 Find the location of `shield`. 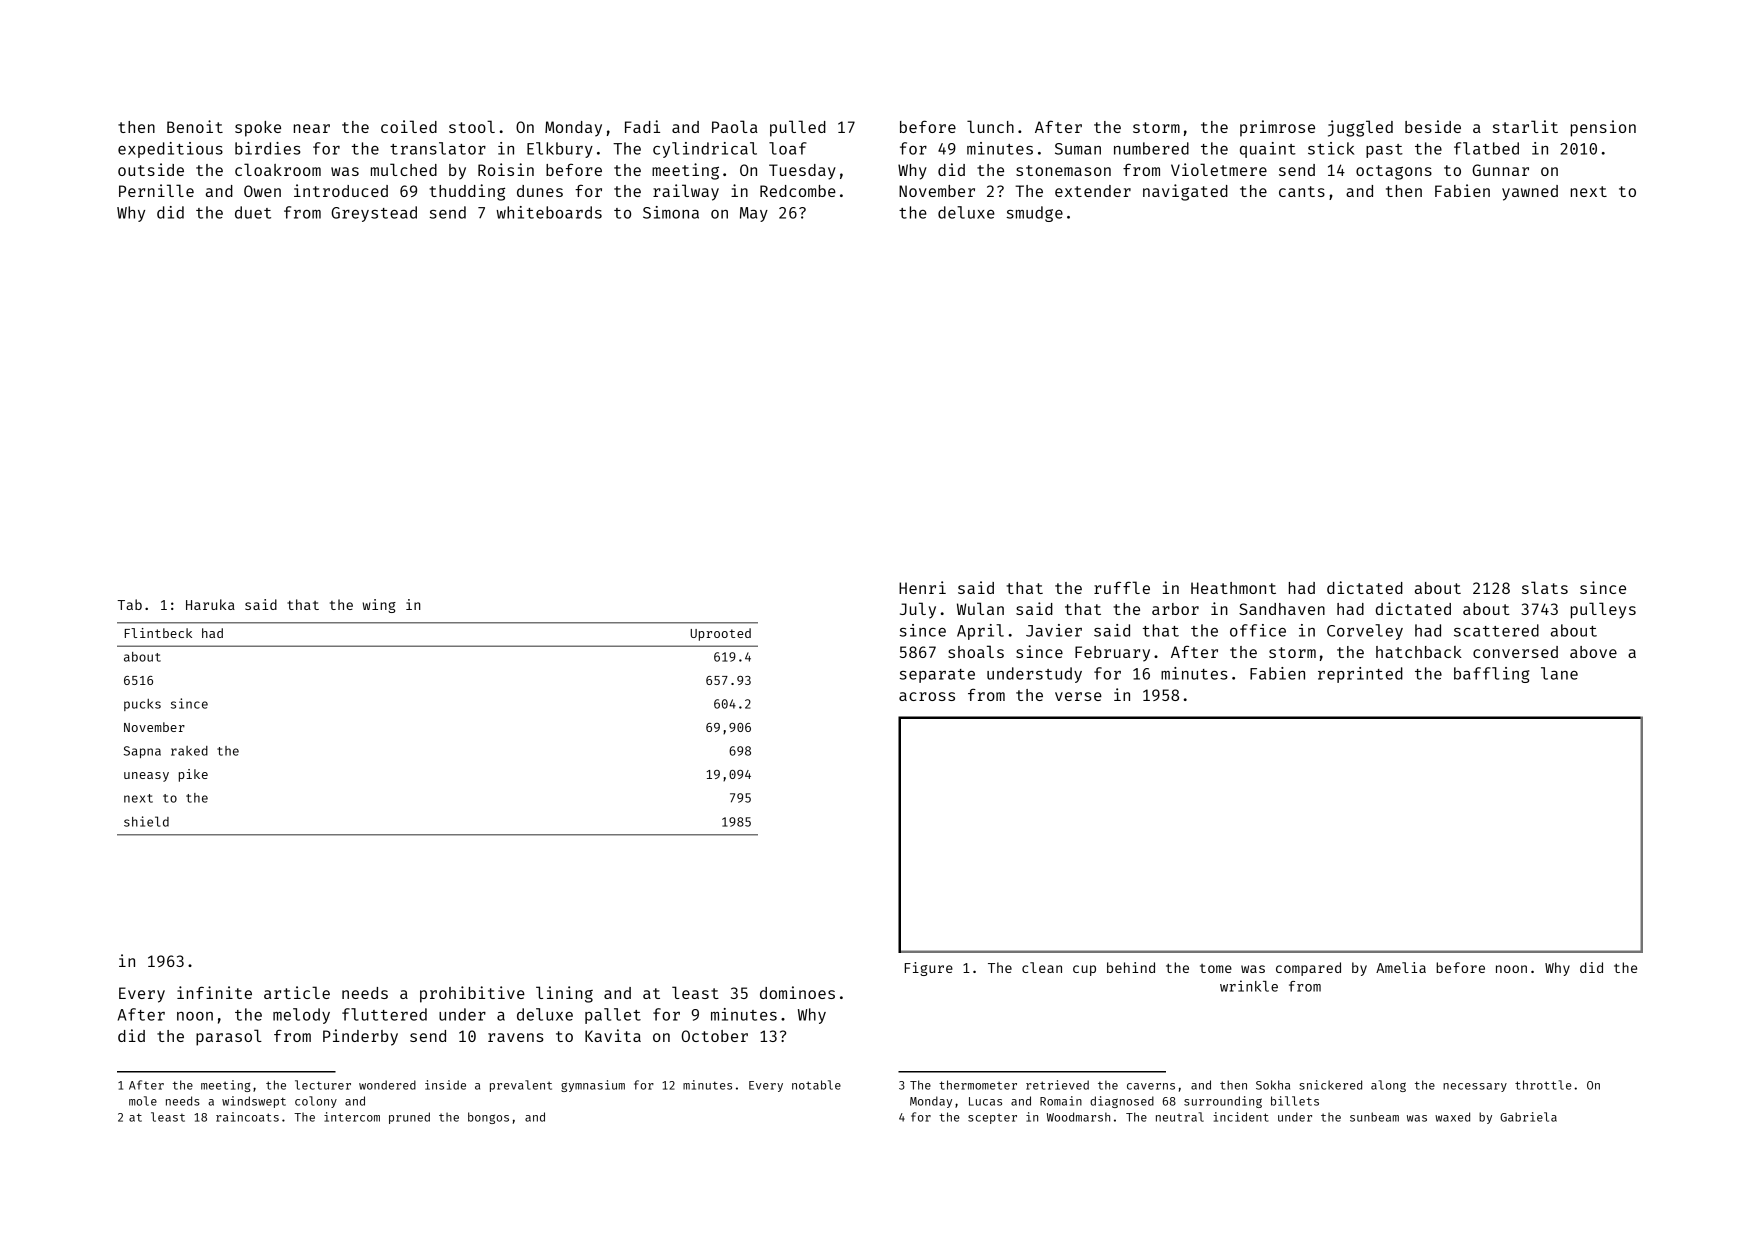

shield is located at coordinates (146, 821).
